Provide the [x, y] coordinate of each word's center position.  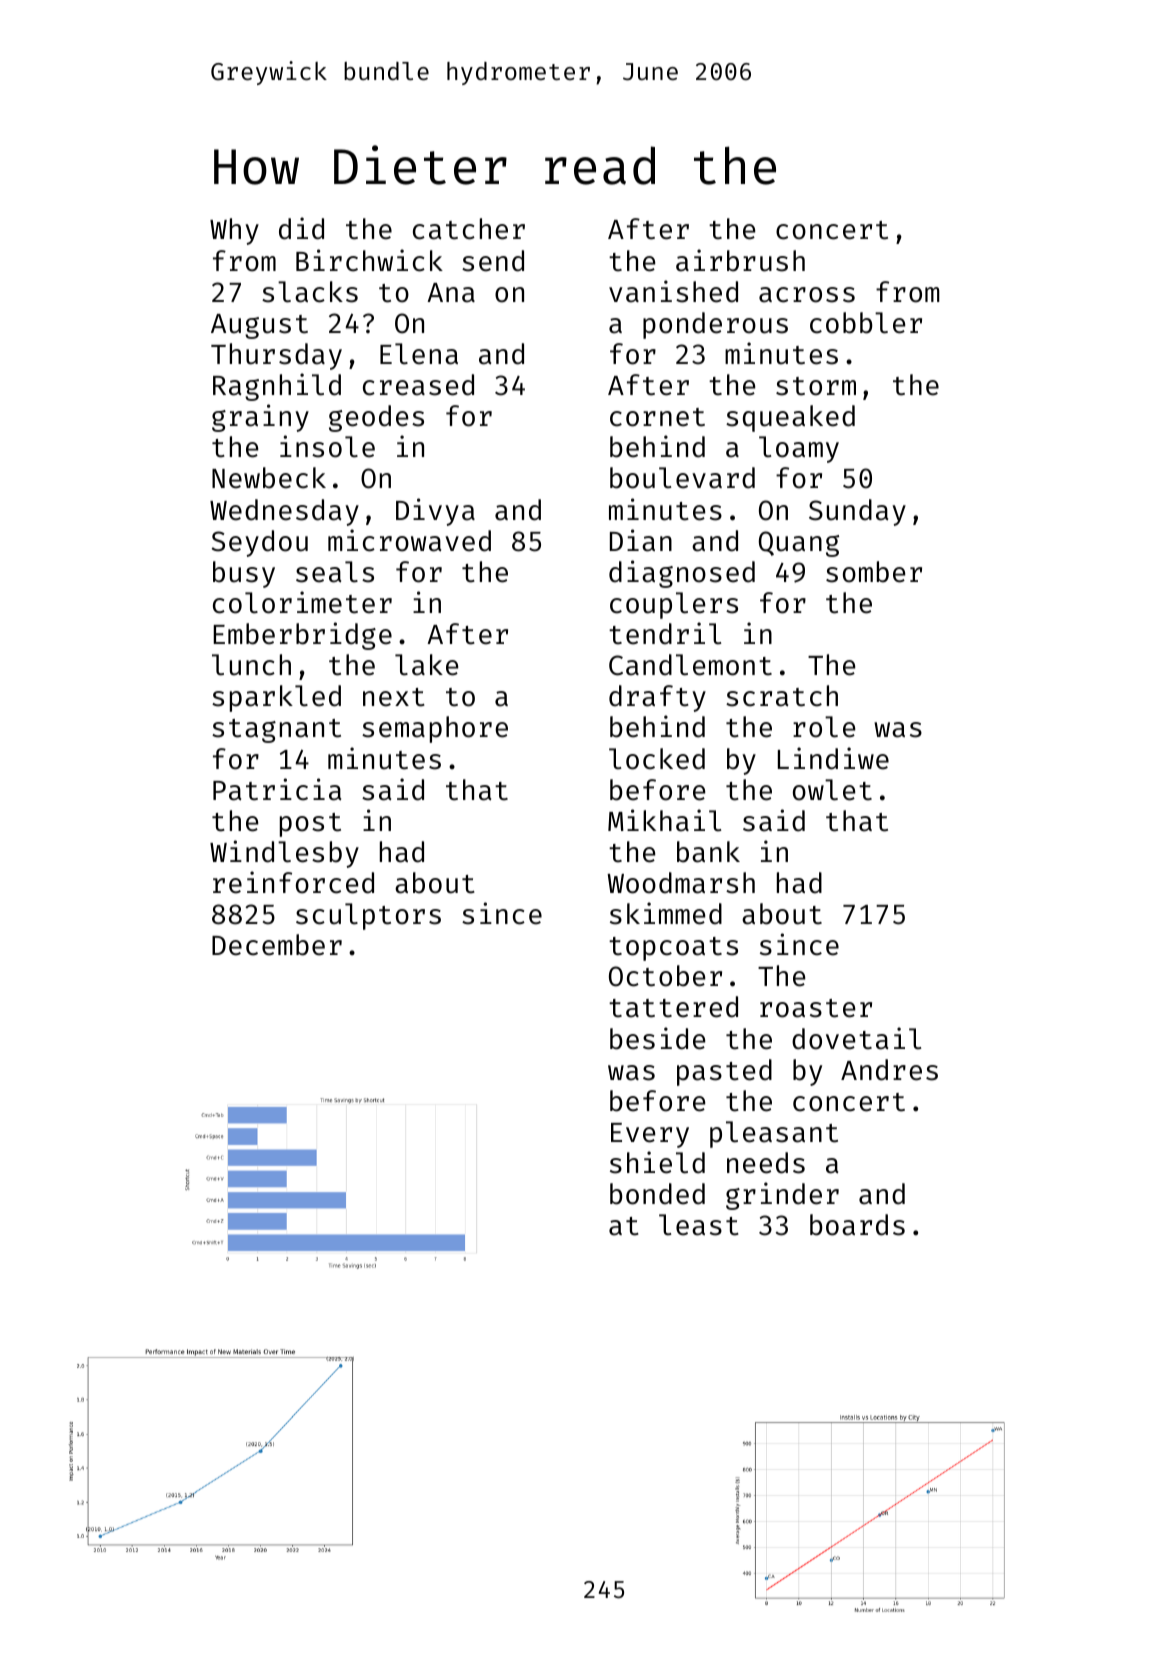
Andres [889, 1070]
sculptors [368, 916]
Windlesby [284, 854]
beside [658, 1038]
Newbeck [269, 478]
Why [234, 231]
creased [418, 385]
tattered [673, 1007]
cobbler [866, 323]
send [493, 261]
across [807, 295]
